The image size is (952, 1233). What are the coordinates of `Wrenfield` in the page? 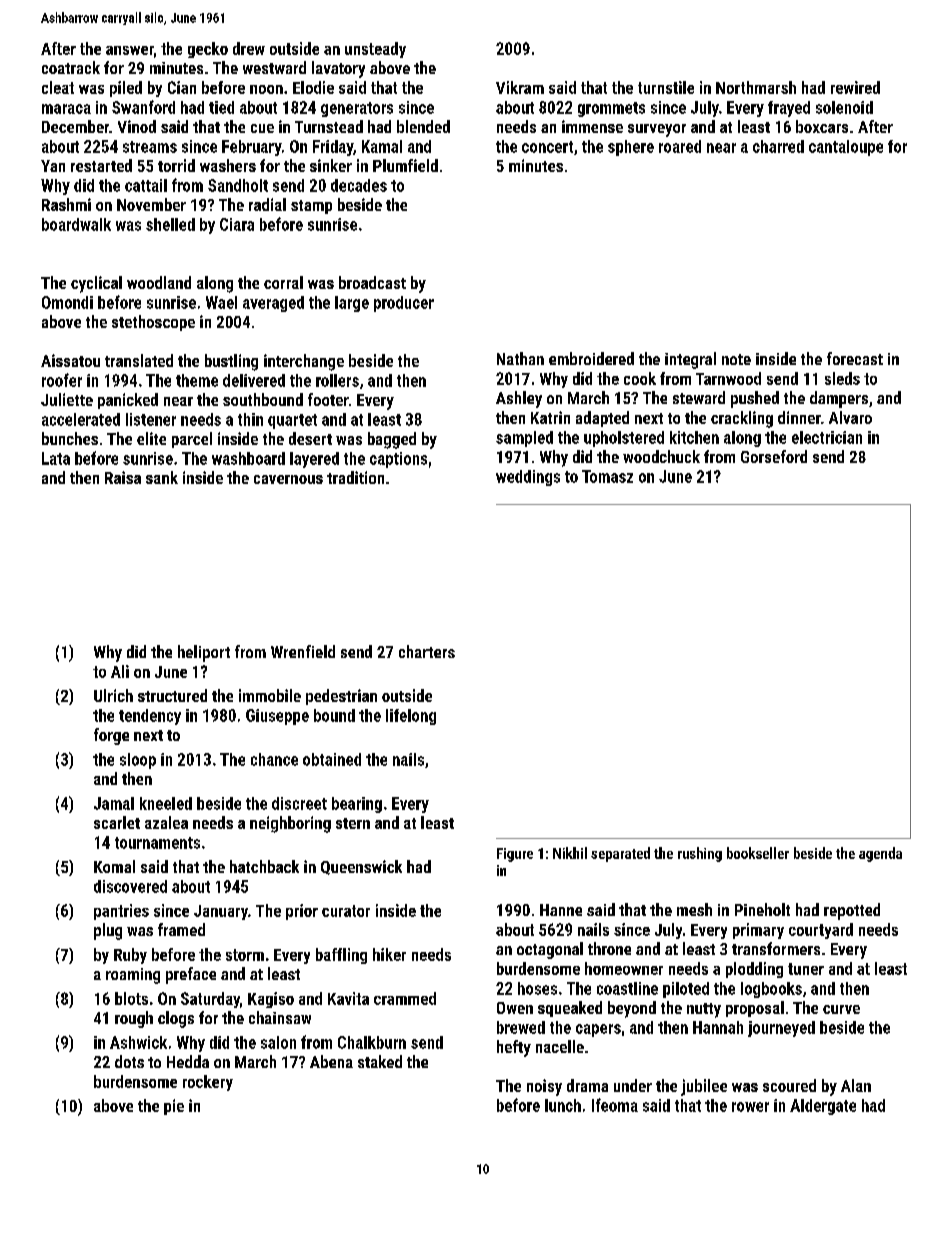 It's located at (303, 651).
